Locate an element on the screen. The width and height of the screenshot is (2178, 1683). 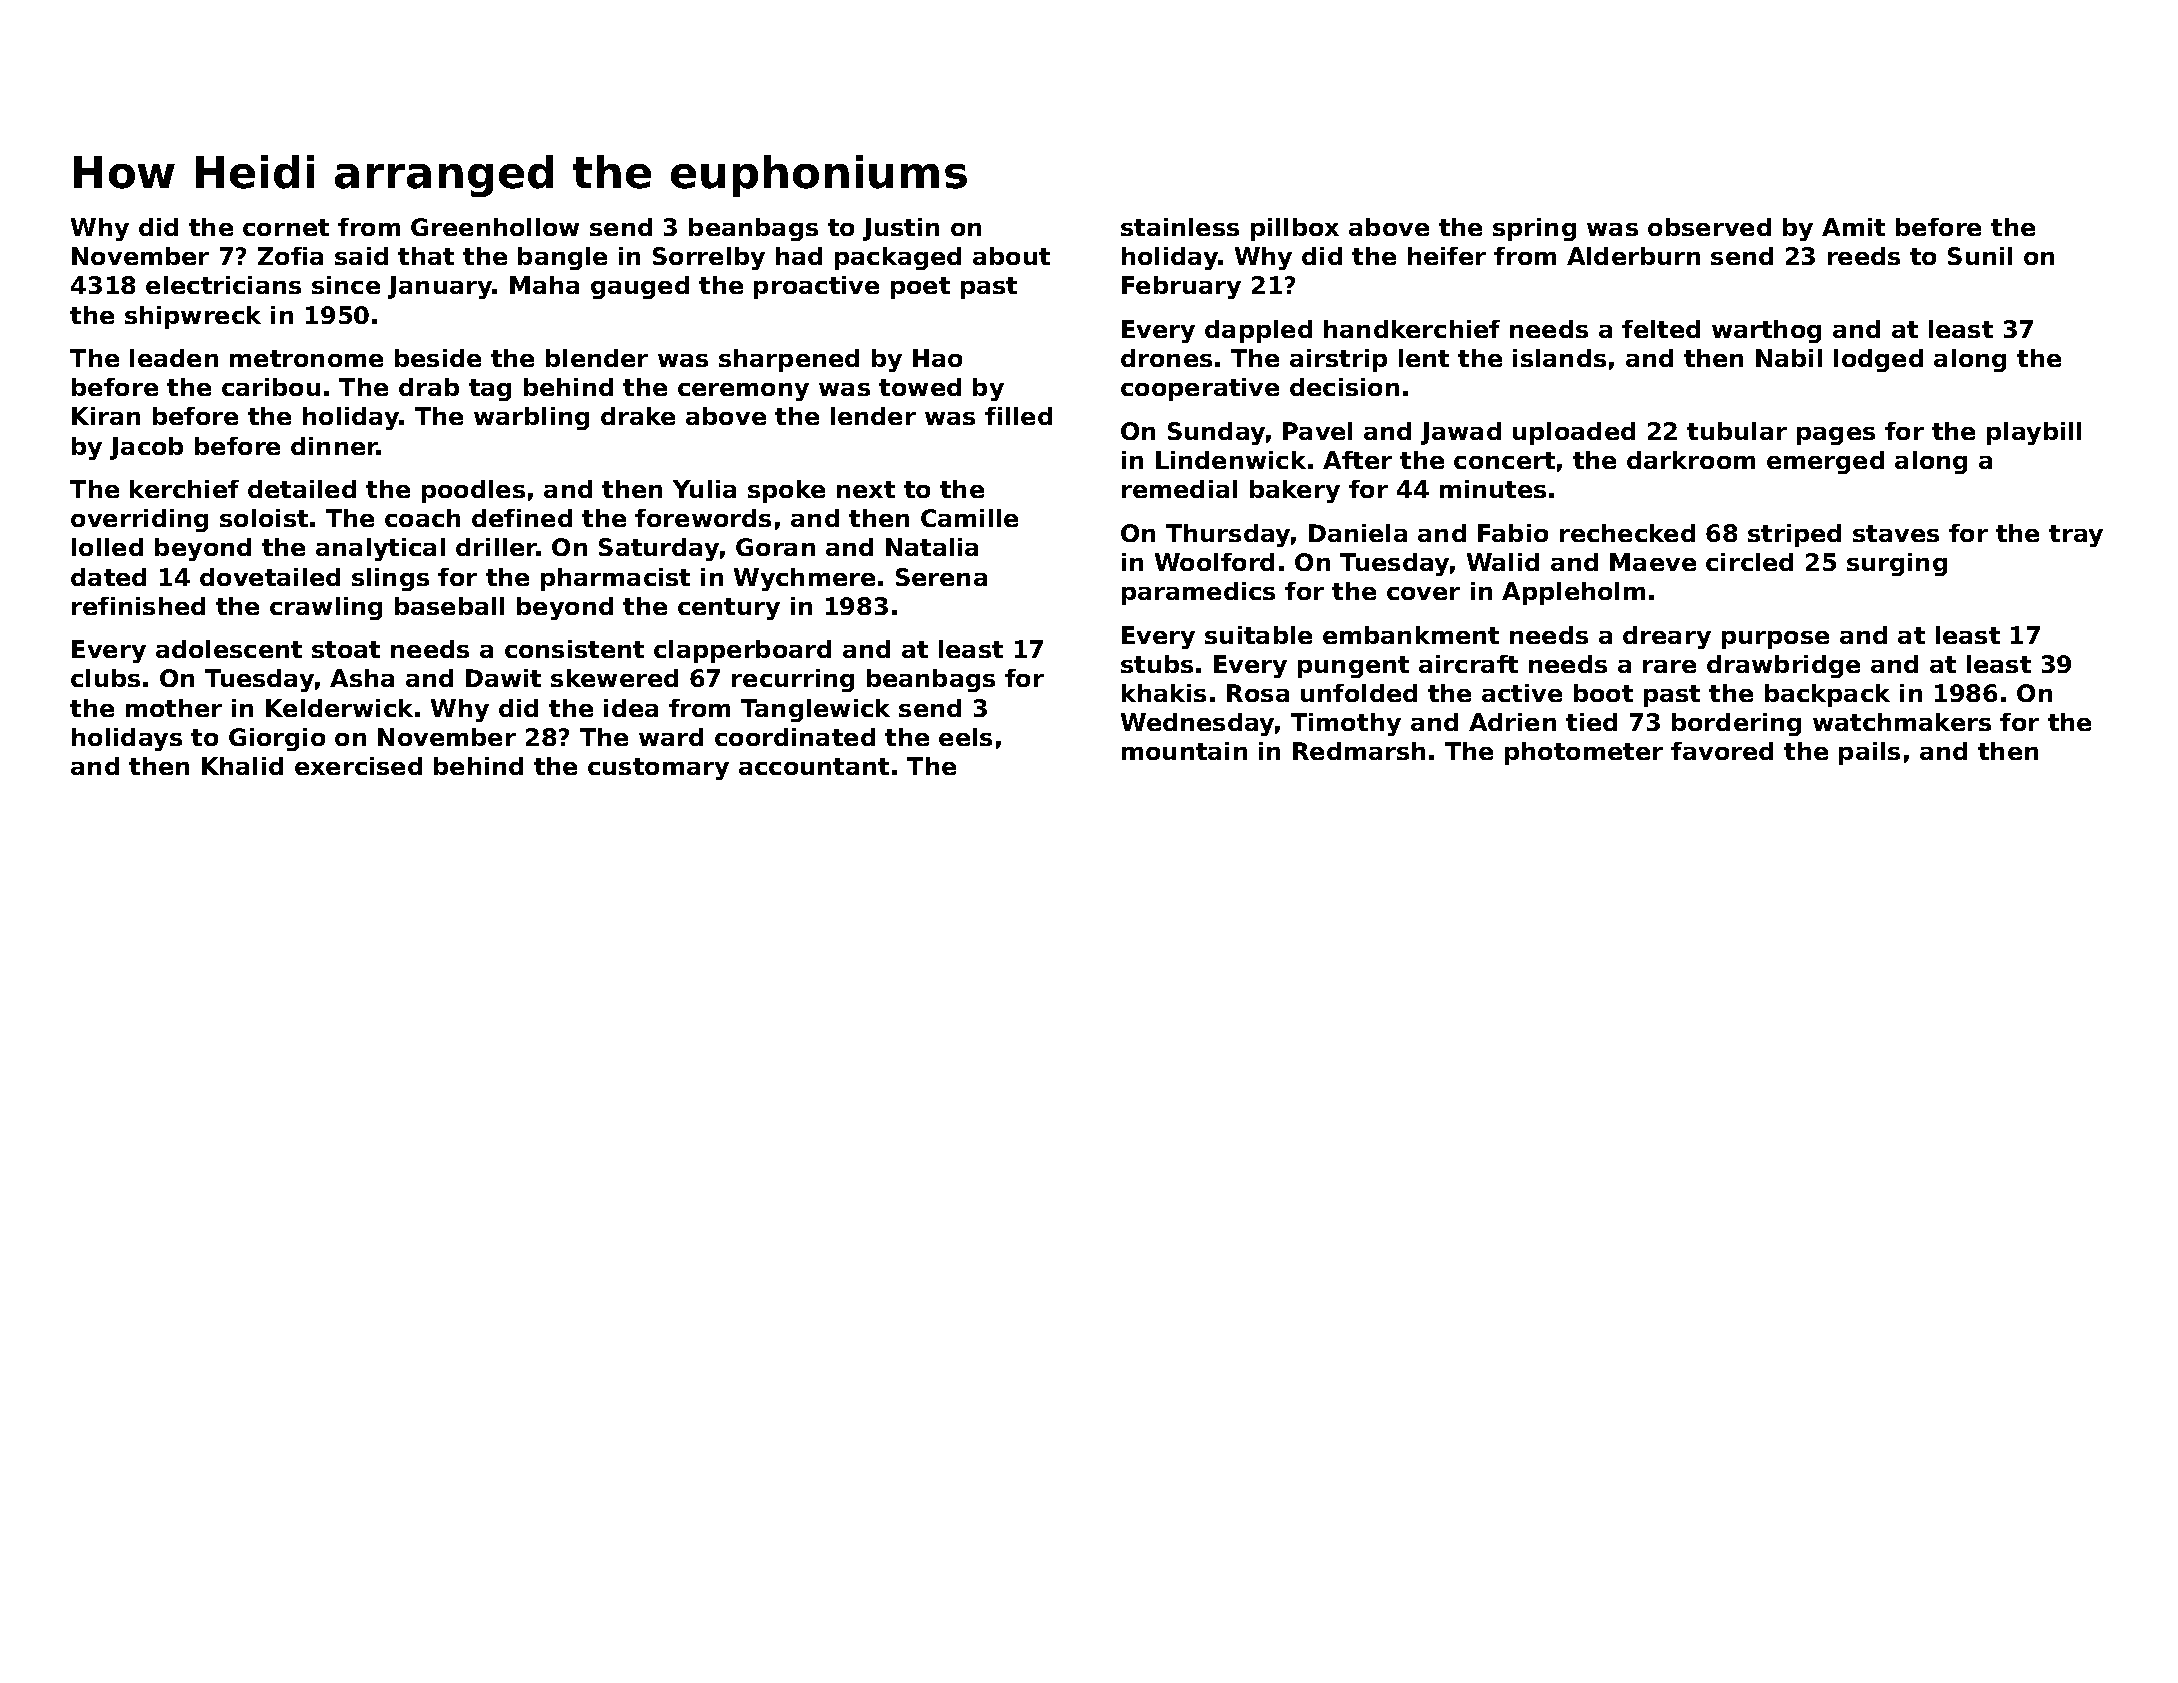
reeds is located at coordinates (1864, 256).
